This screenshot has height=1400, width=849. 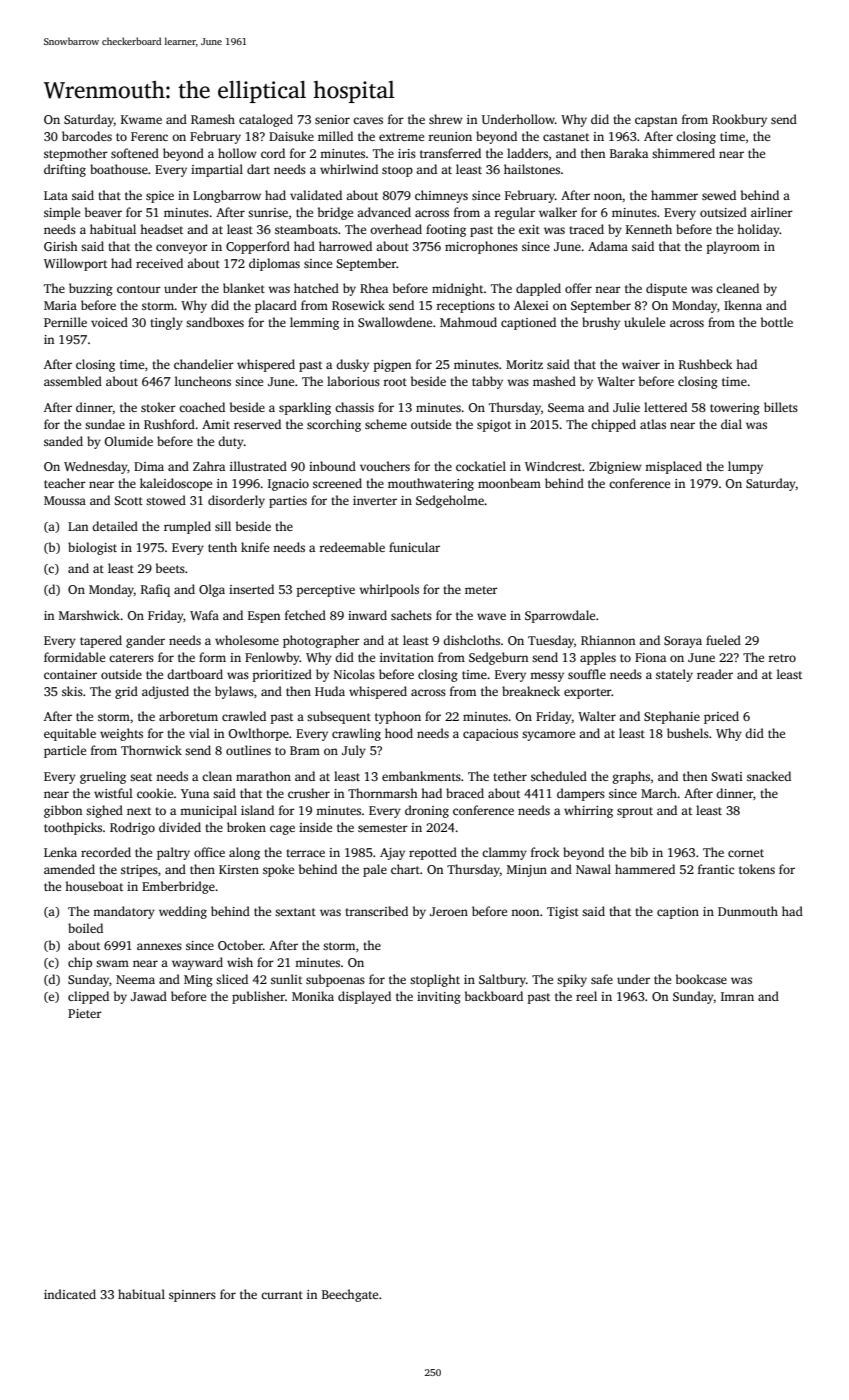 I want to click on Beechgate, so click(x=350, y=1295).
